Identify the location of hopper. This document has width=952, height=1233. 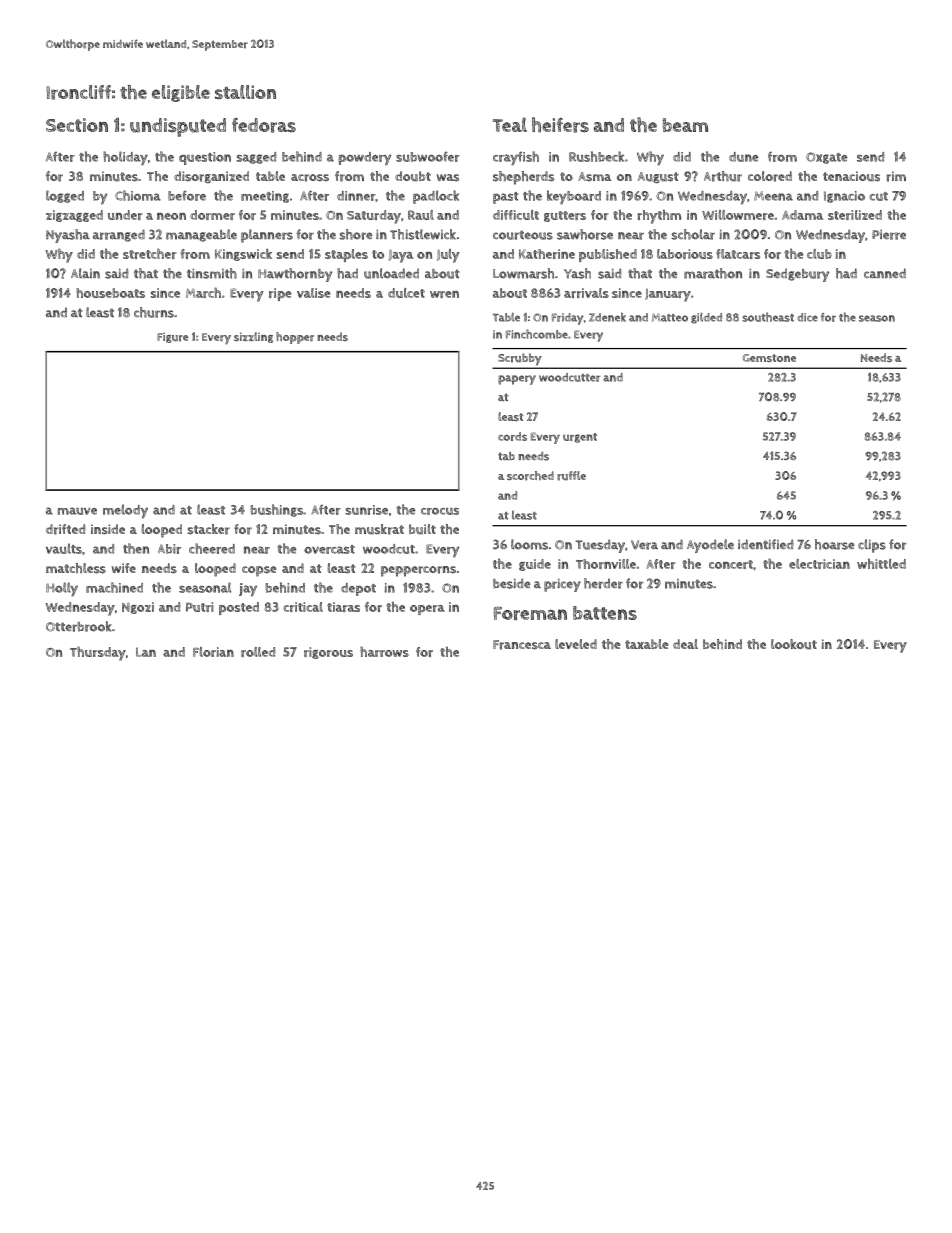
(295, 338).
